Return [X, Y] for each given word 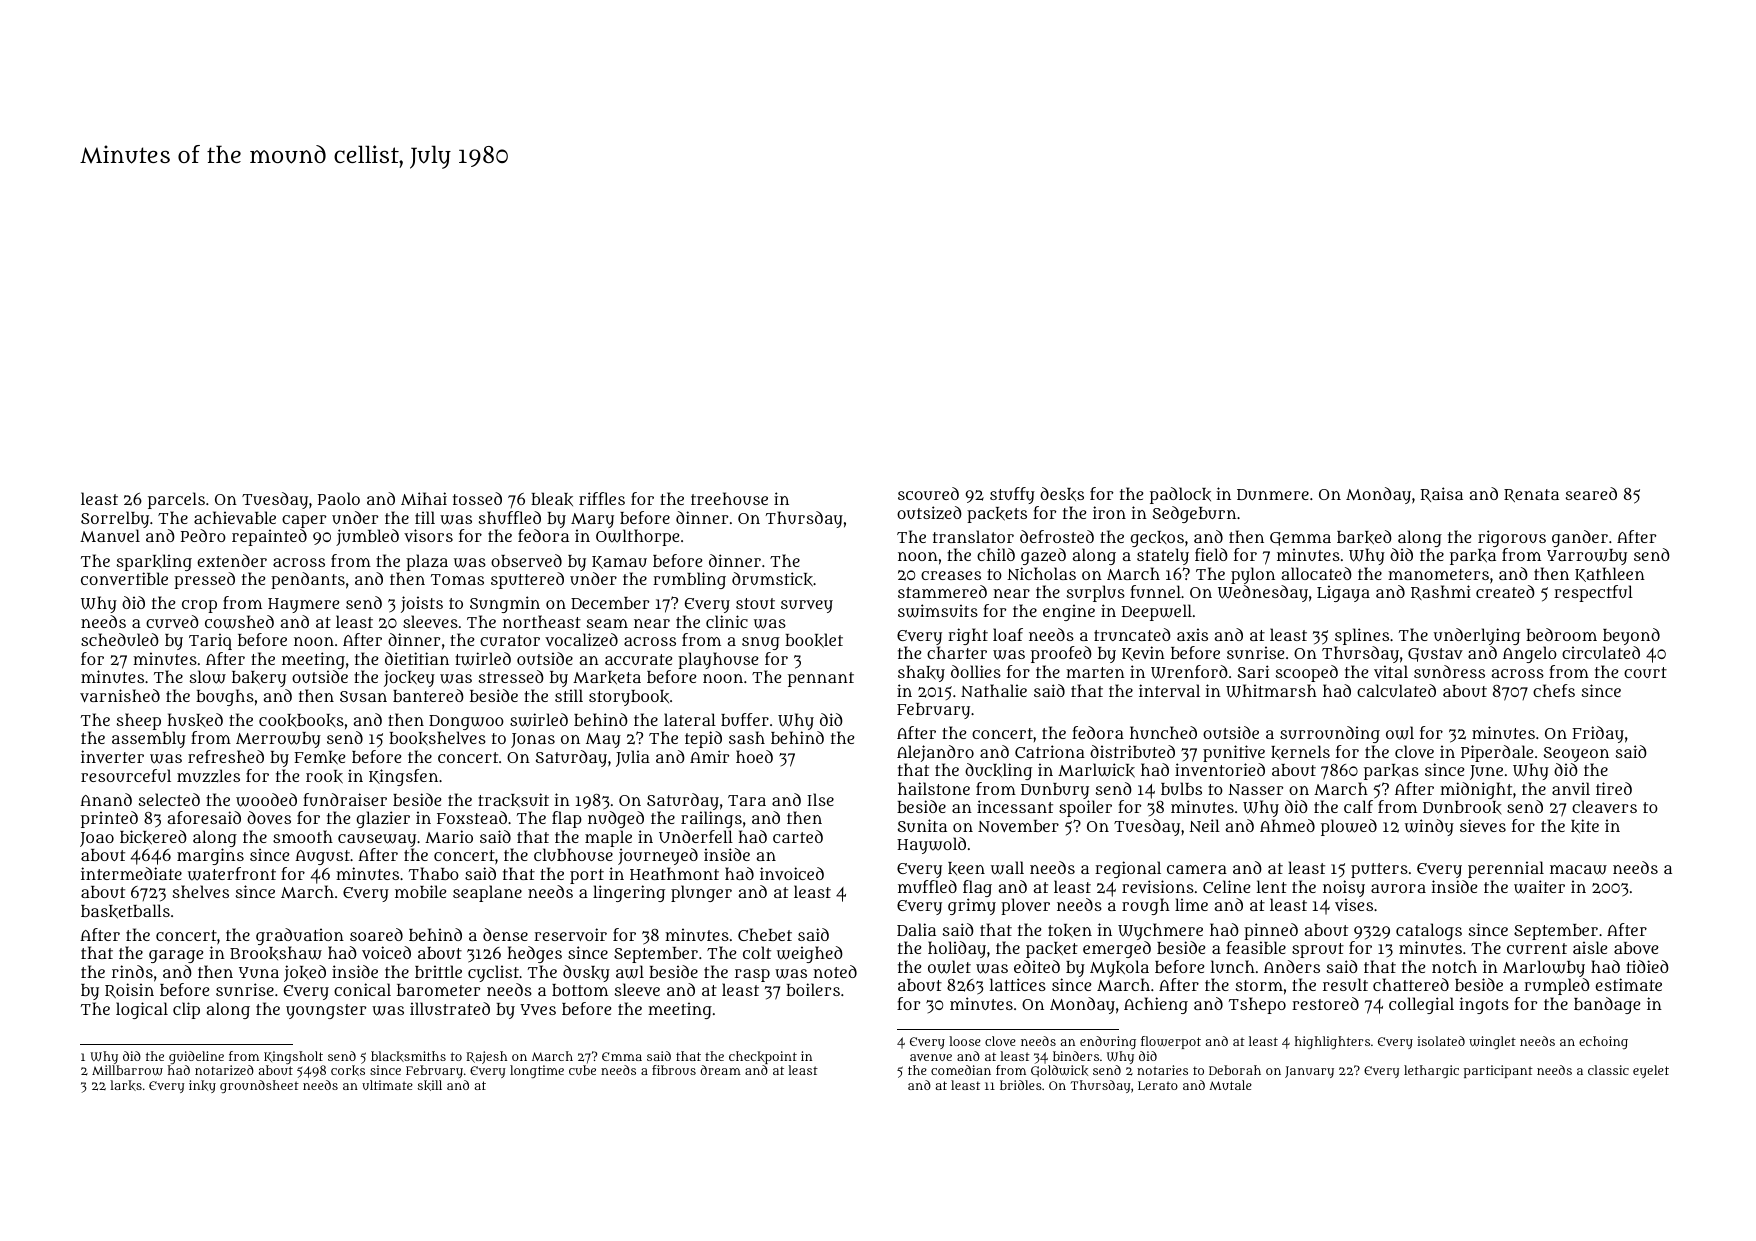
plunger [701, 893]
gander [1580, 538]
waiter [1539, 887]
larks [126, 1085]
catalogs [1429, 931]
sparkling [154, 562]
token [1070, 931]
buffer [745, 719]
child [996, 554]
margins [210, 856]
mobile [421, 891]
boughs [225, 697]
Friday [1598, 734]
